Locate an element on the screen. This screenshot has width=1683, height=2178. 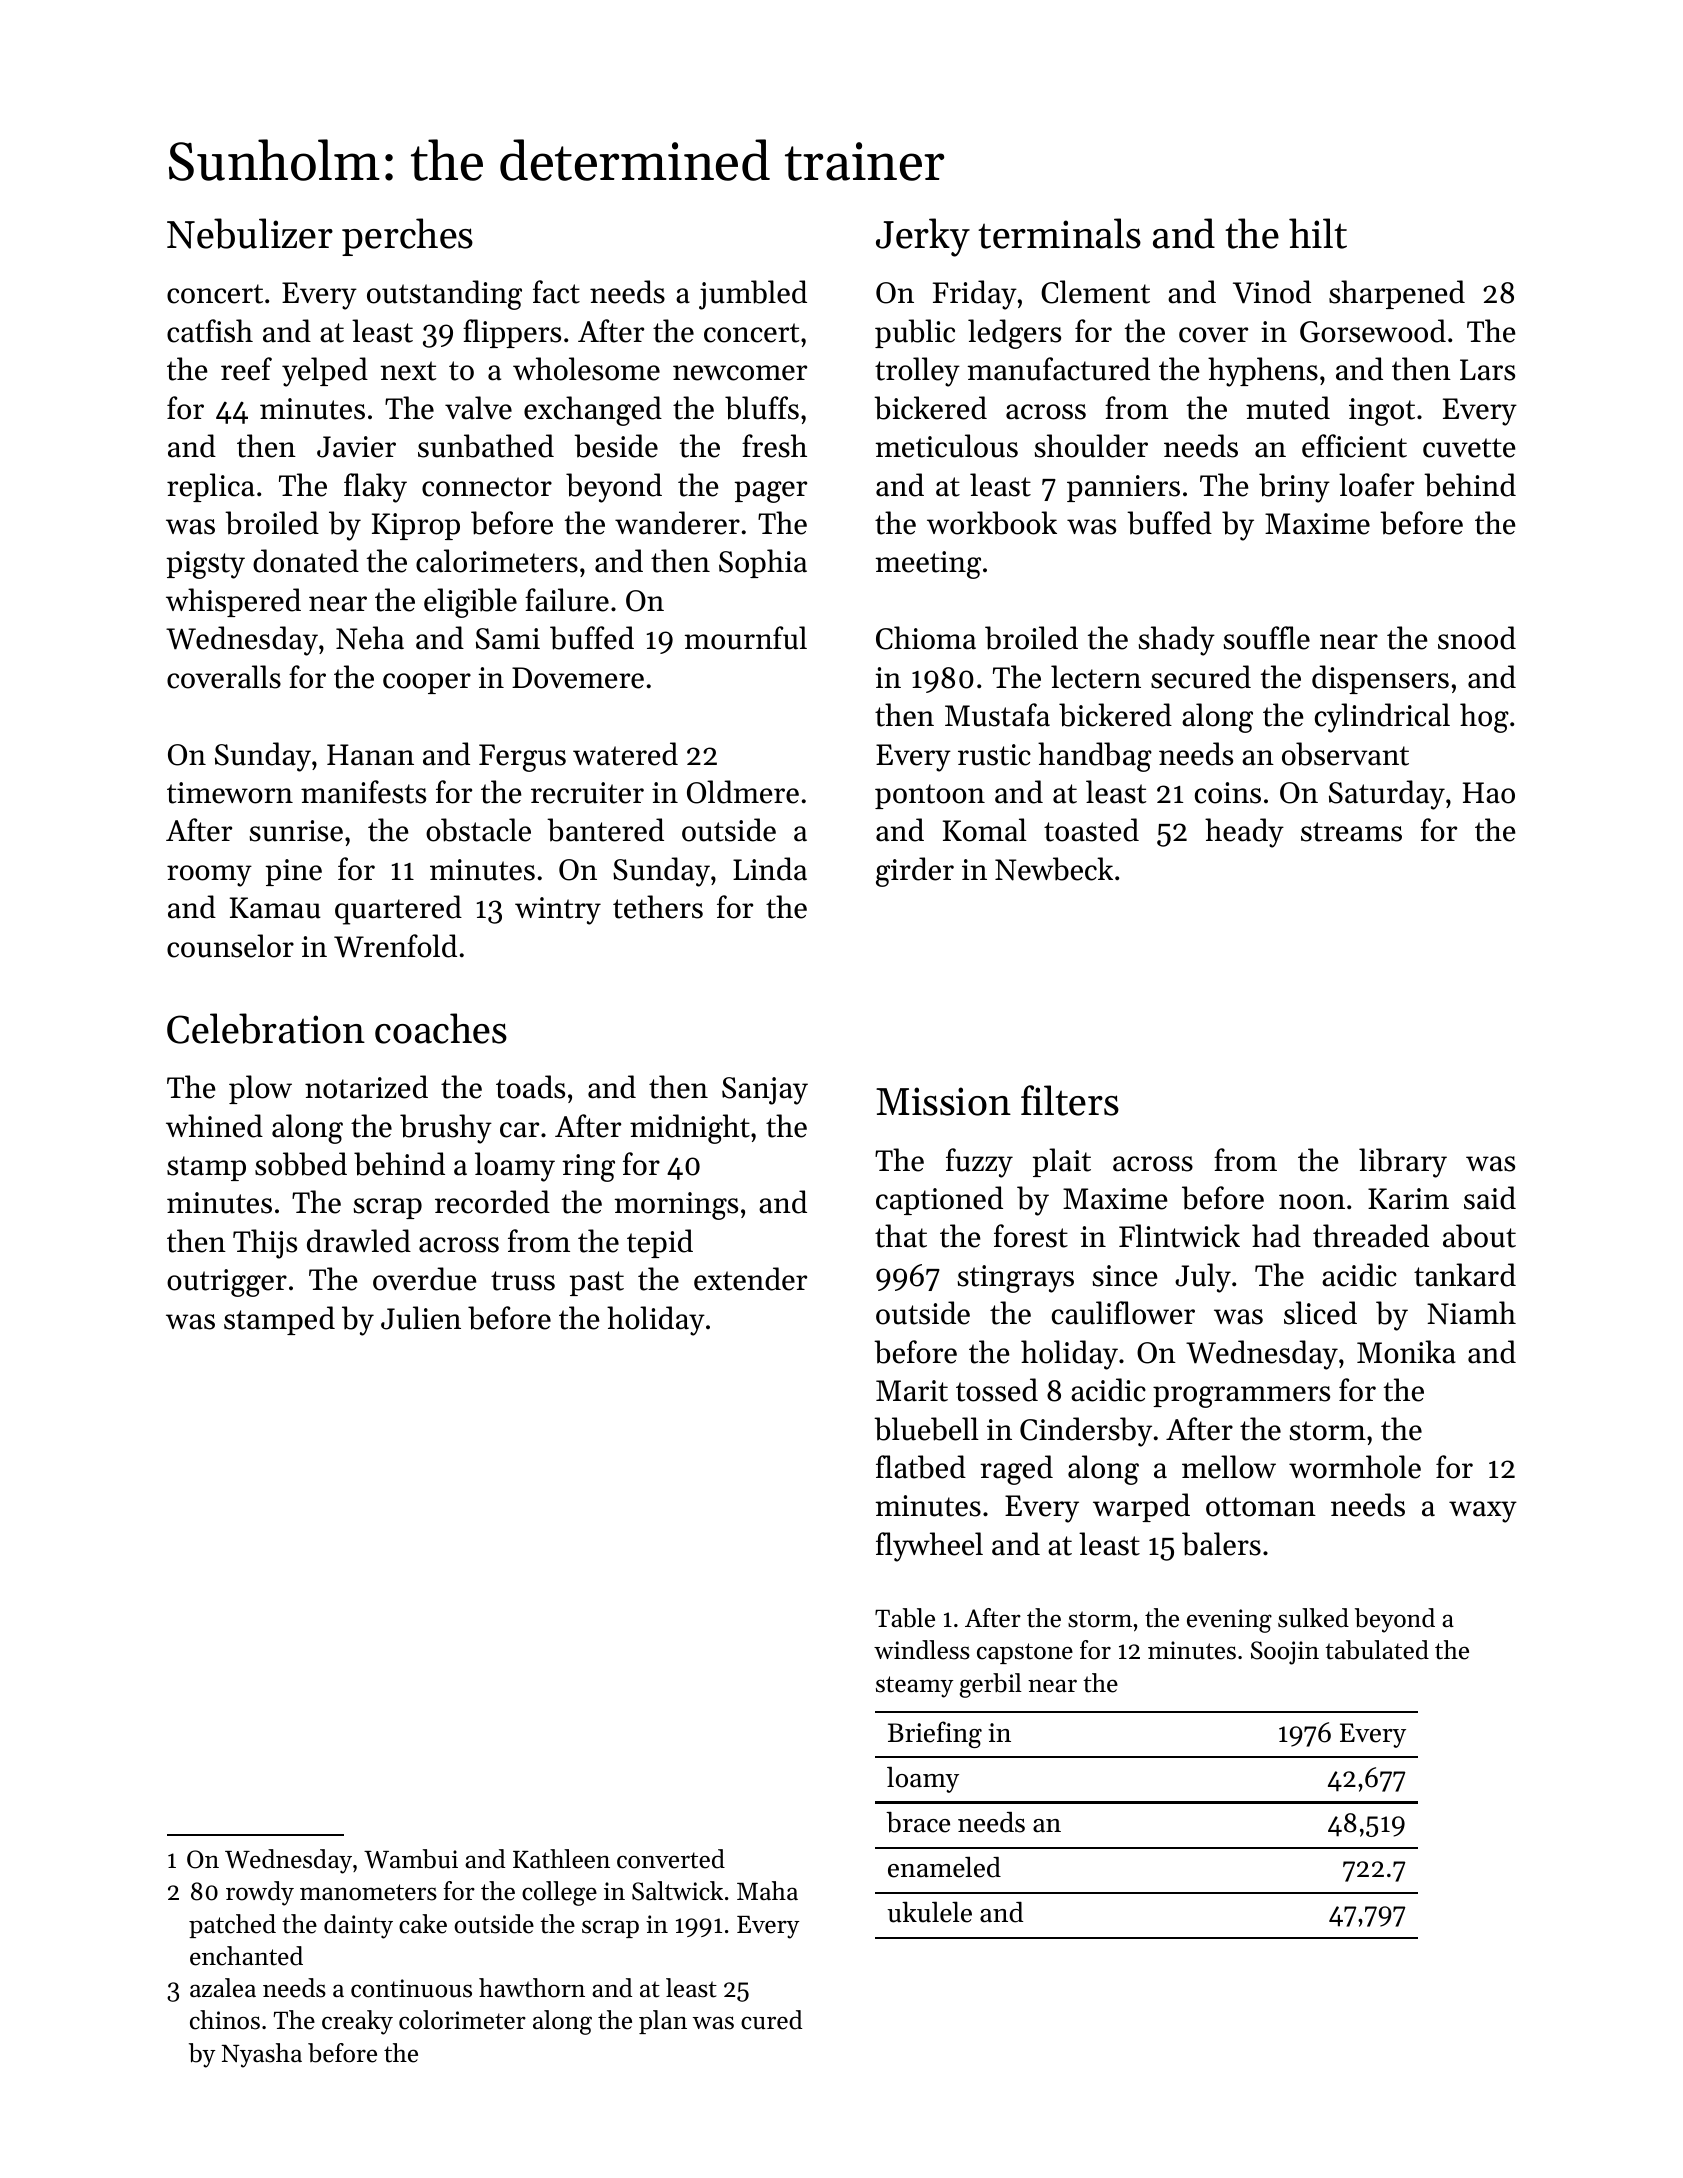
dispensers is located at coordinates (1380, 679).
